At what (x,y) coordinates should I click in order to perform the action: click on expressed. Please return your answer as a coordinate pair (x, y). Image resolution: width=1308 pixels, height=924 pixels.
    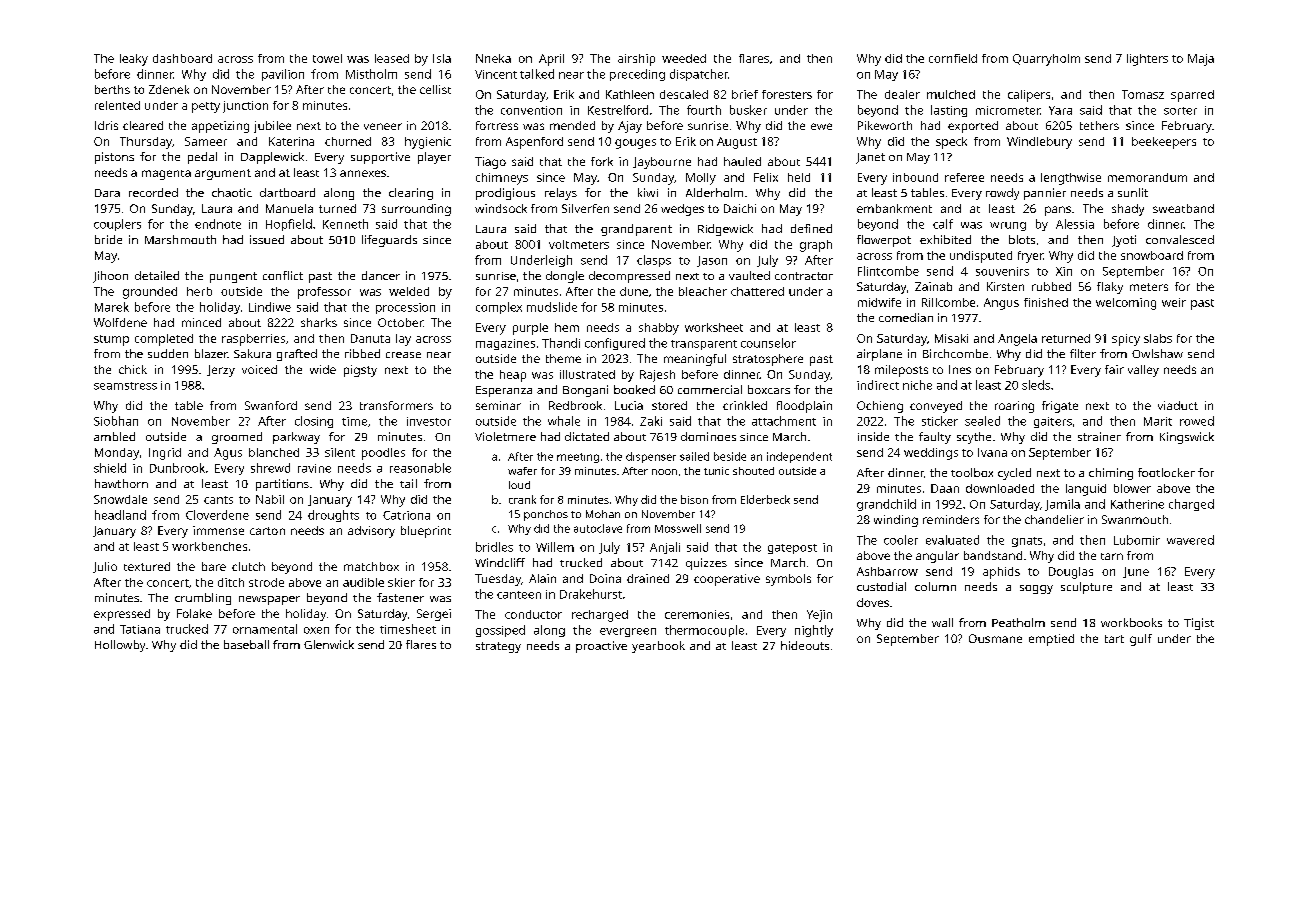
    Looking at the image, I should click on (122, 615).
